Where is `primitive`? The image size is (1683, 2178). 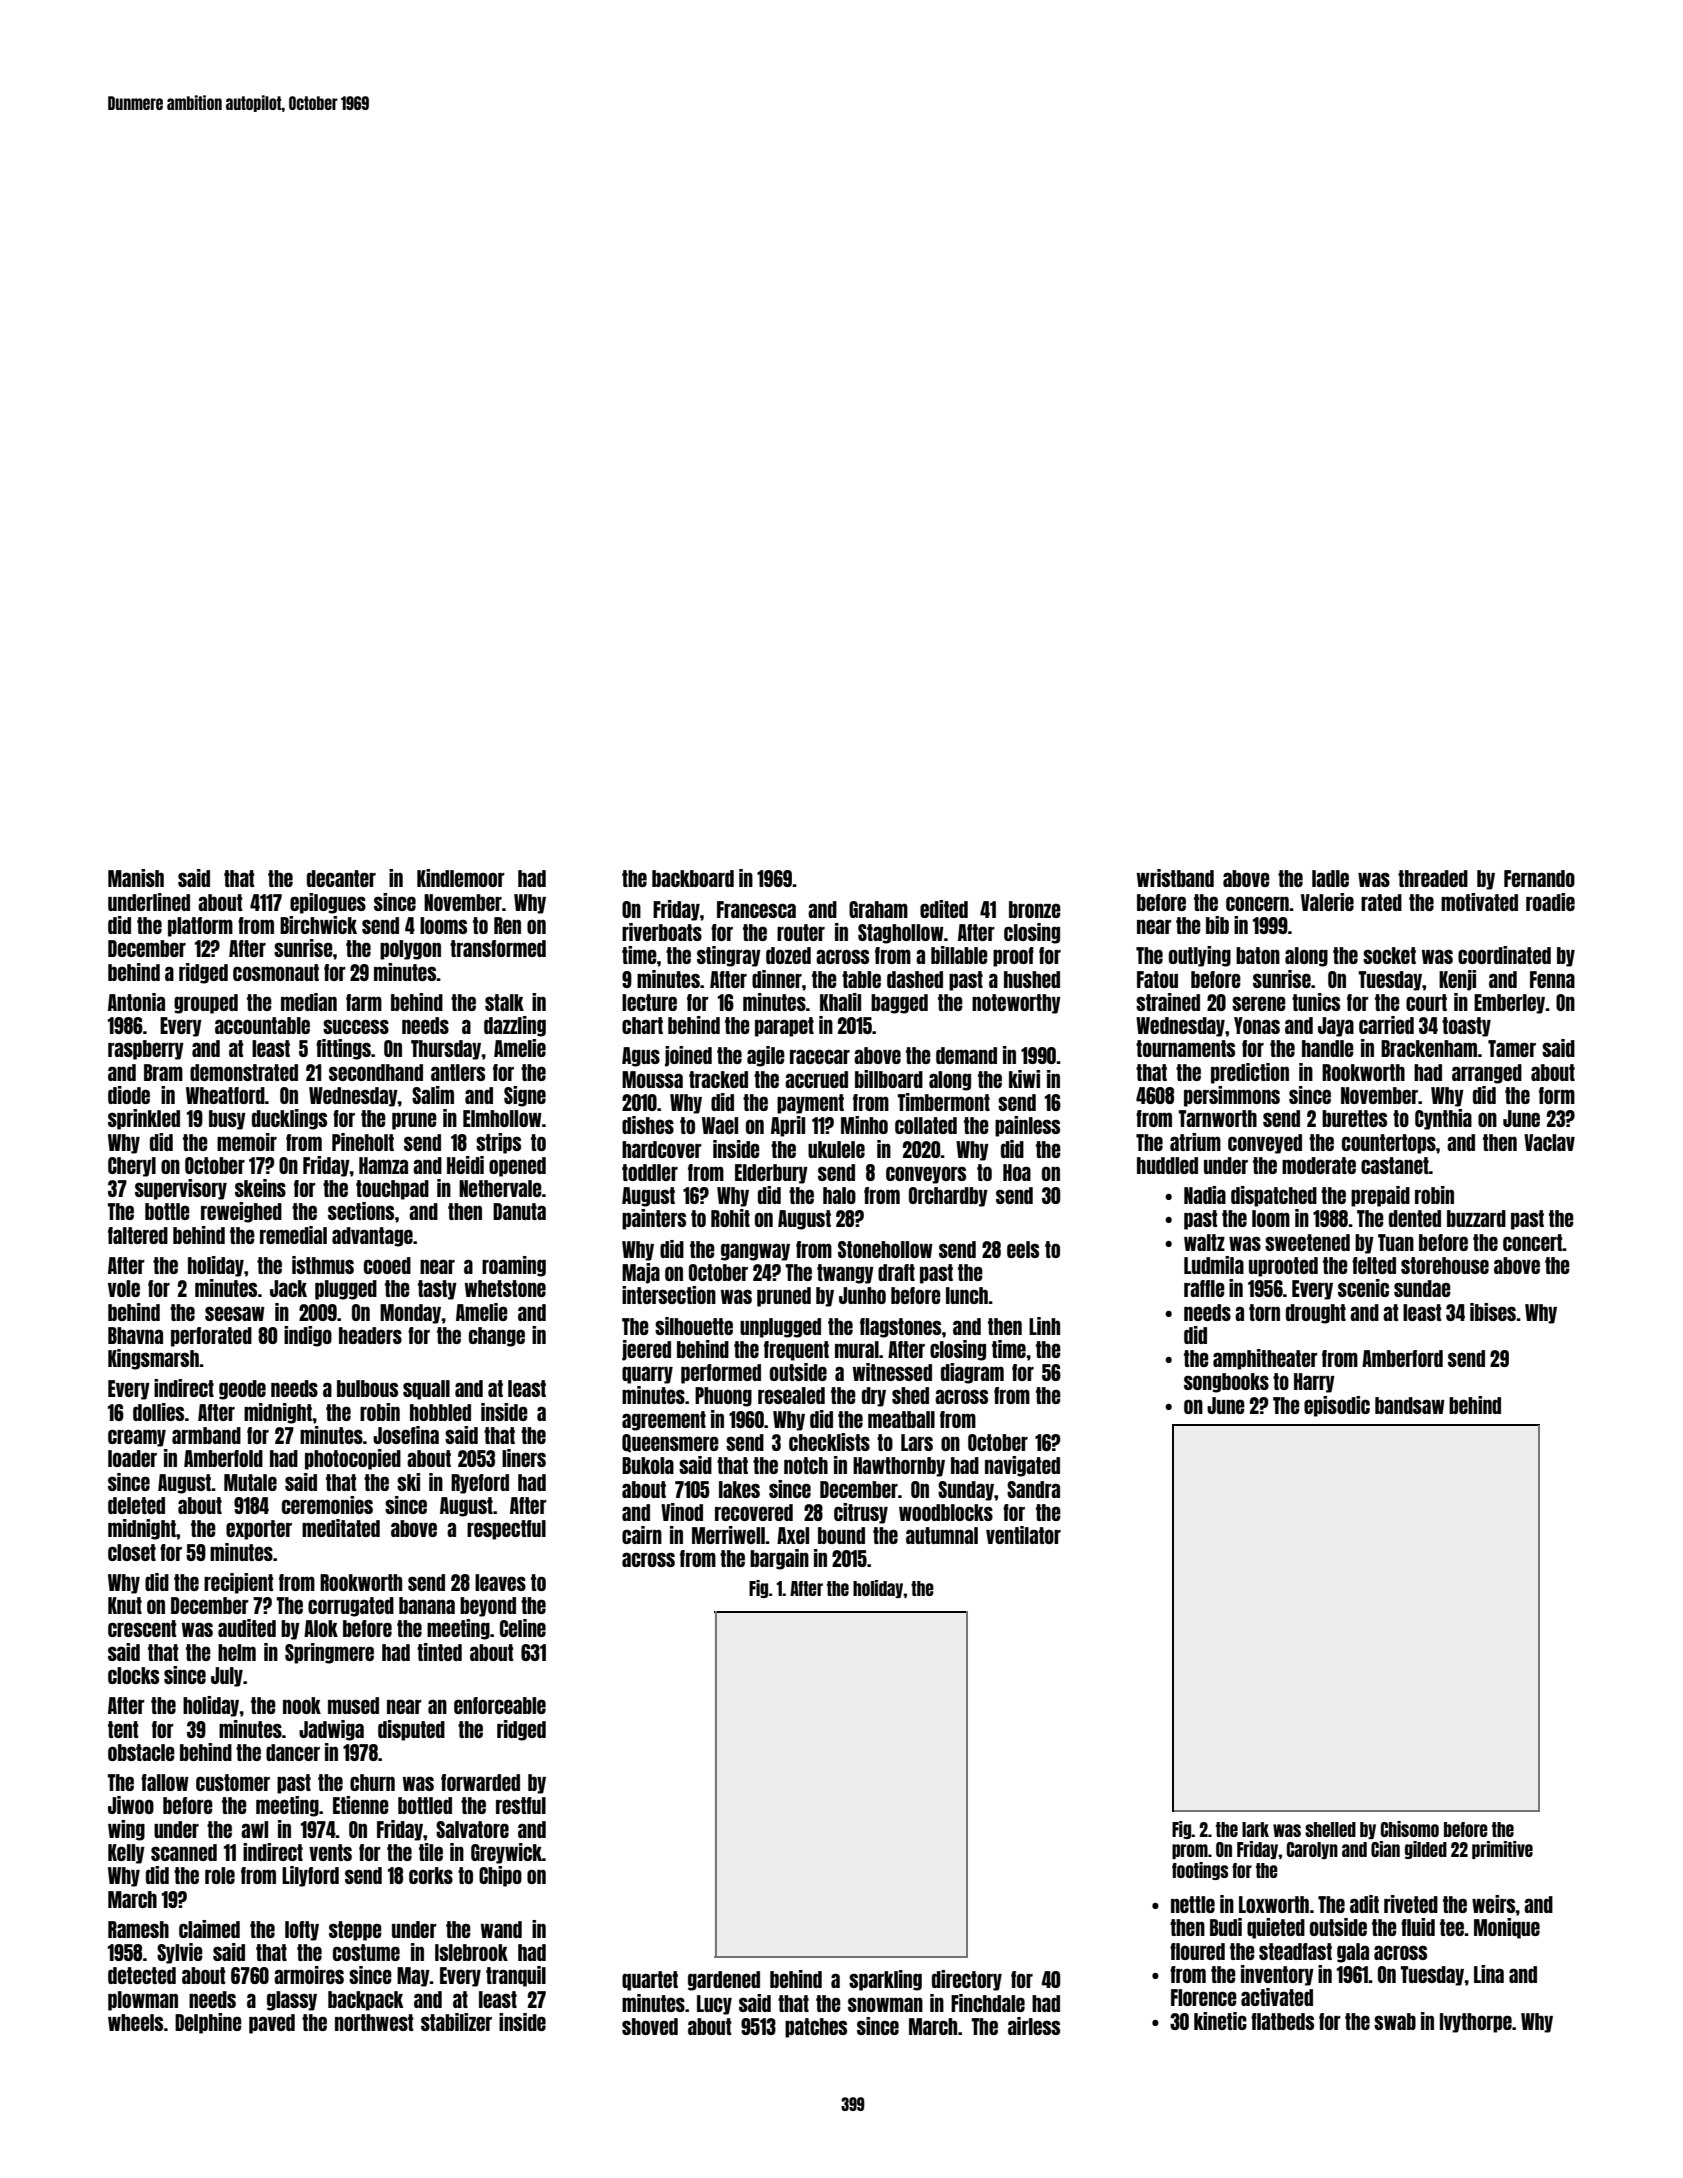 primitive is located at coordinates (1502, 1850).
